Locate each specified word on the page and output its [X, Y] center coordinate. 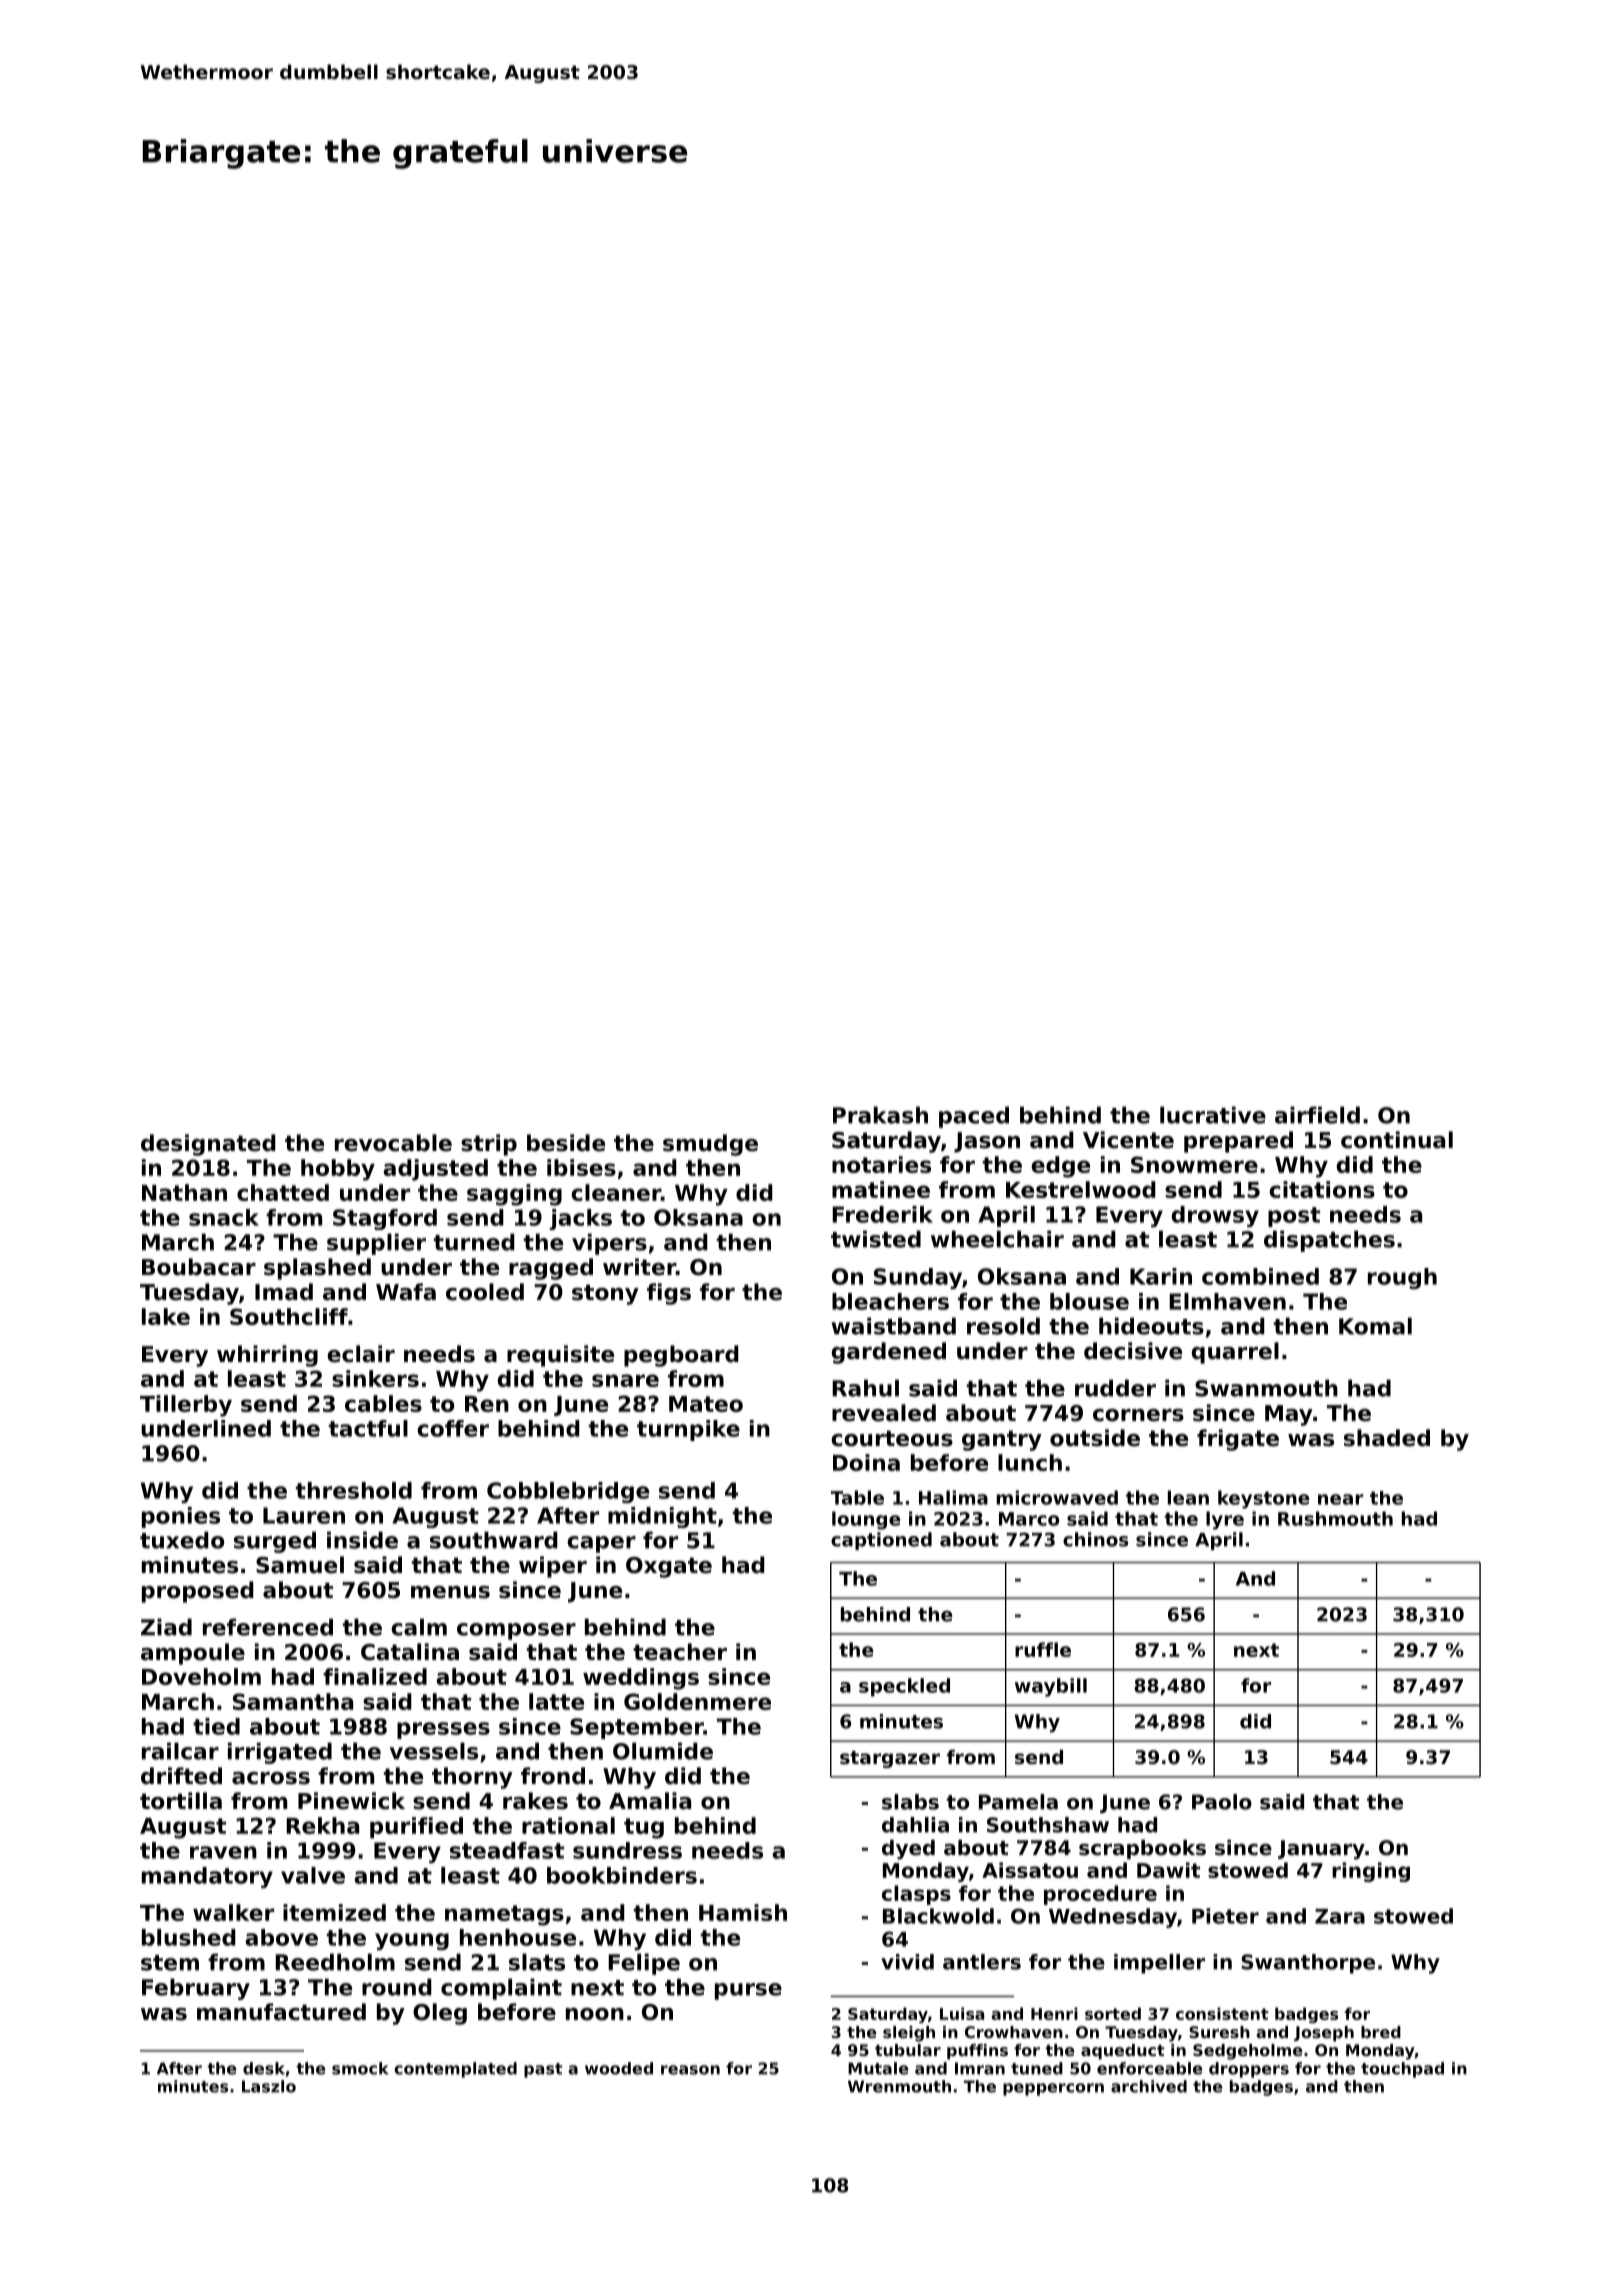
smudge [710, 1145]
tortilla [181, 1801]
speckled [904, 1687]
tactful [368, 1428]
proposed [198, 1592]
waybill [1051, 1687]
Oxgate [669, 1567]
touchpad [1402, 2070]
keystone [1264, 1499]
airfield [1317, 1115]
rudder [1115, 1388]
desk [264, 2068]
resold [1003, 1326]
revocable [393, 1143]
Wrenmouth [899, 2086]
